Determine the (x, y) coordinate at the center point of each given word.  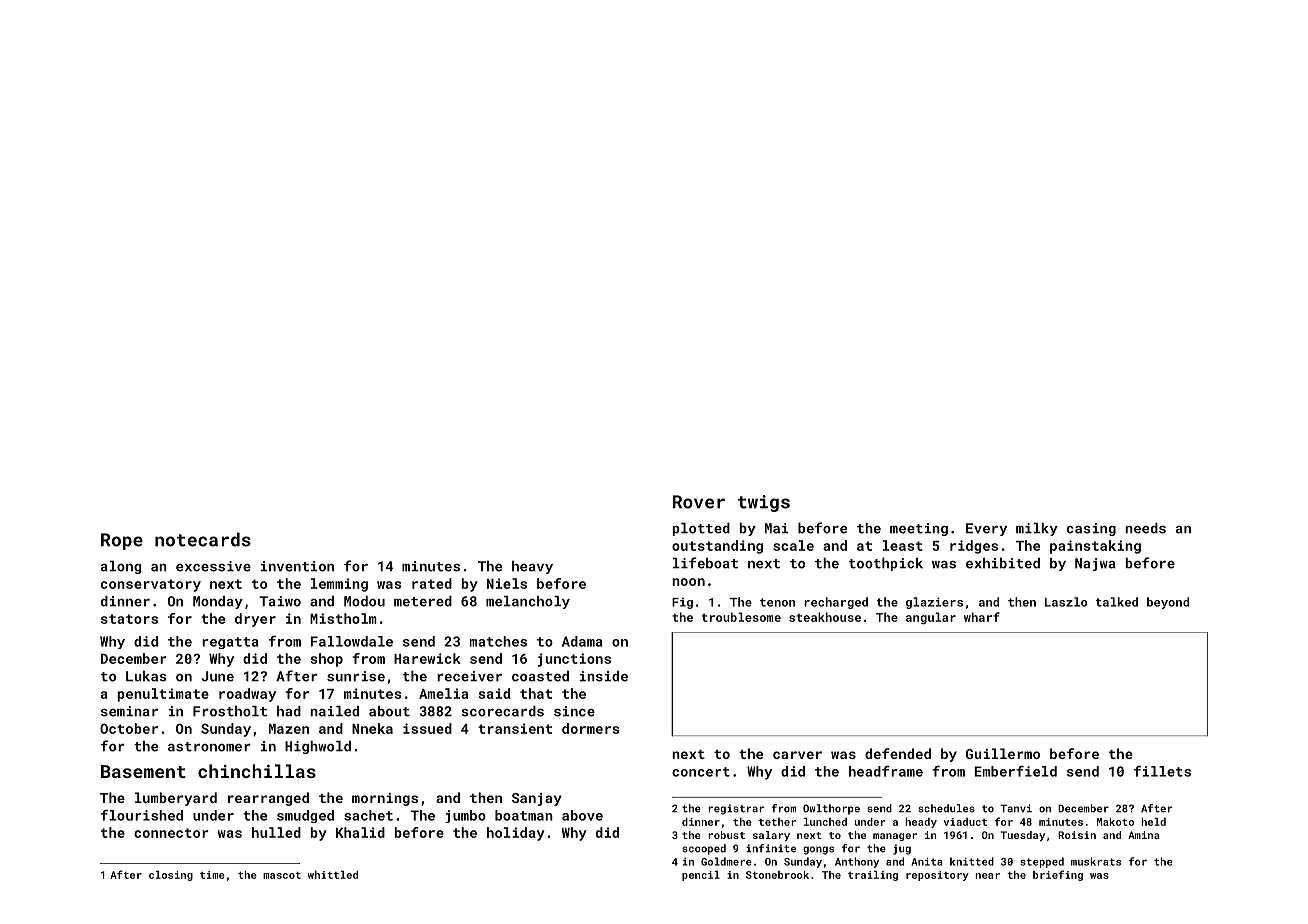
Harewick (427, 658)
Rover (699, 502)
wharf (982, 617)
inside (603, 676)
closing (171, 876)
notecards (203, 539)
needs (1145, 528)
